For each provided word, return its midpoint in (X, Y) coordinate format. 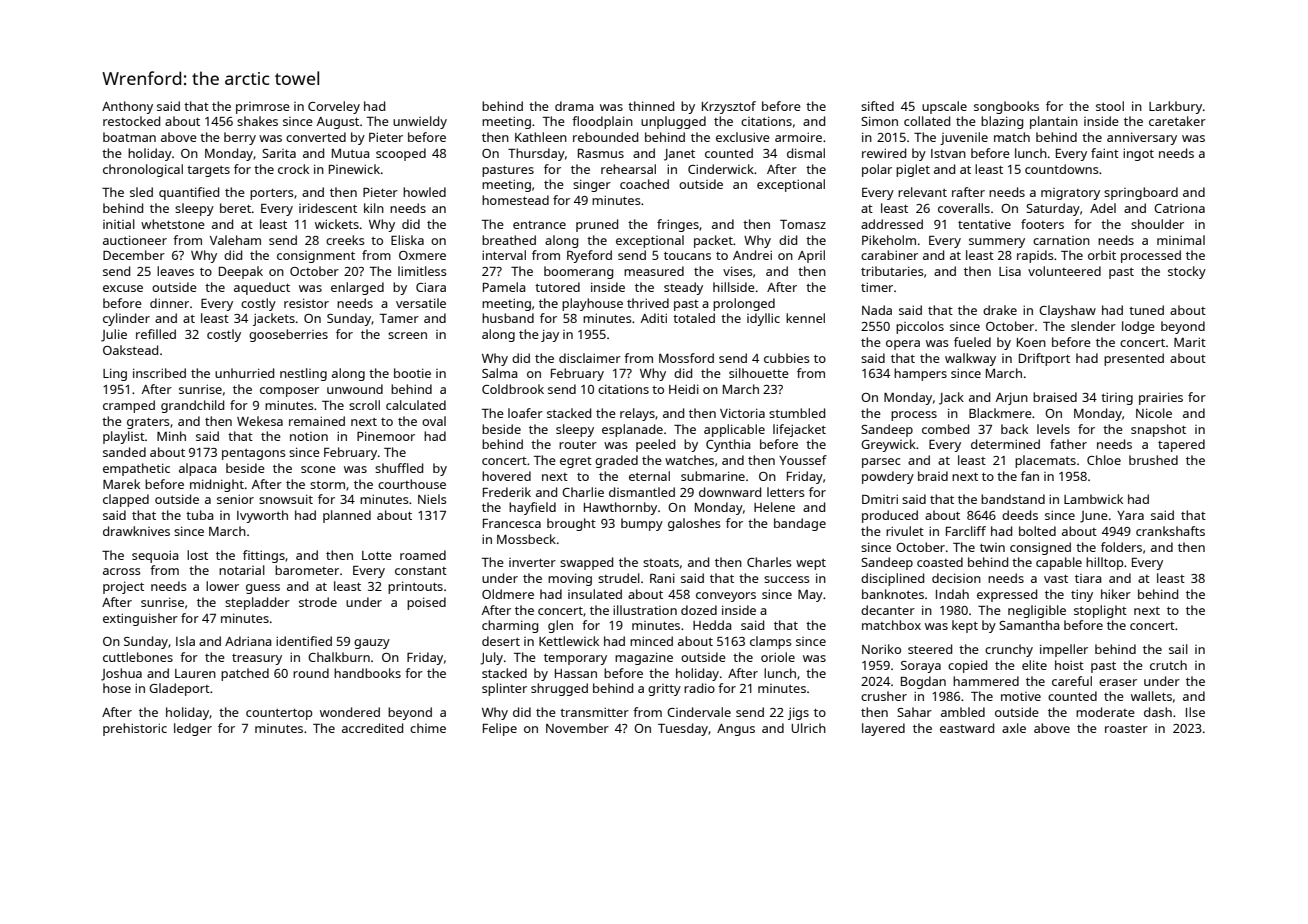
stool (1110, 106)
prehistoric (135, 729)
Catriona (1179, 208)
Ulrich (808, 728)
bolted (1037, 531)
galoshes (694, 524)
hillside (734, 287)
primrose (263, 108)
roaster (1126, 729)
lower (222, 586)
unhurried (244, 373)
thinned (651, 106)
